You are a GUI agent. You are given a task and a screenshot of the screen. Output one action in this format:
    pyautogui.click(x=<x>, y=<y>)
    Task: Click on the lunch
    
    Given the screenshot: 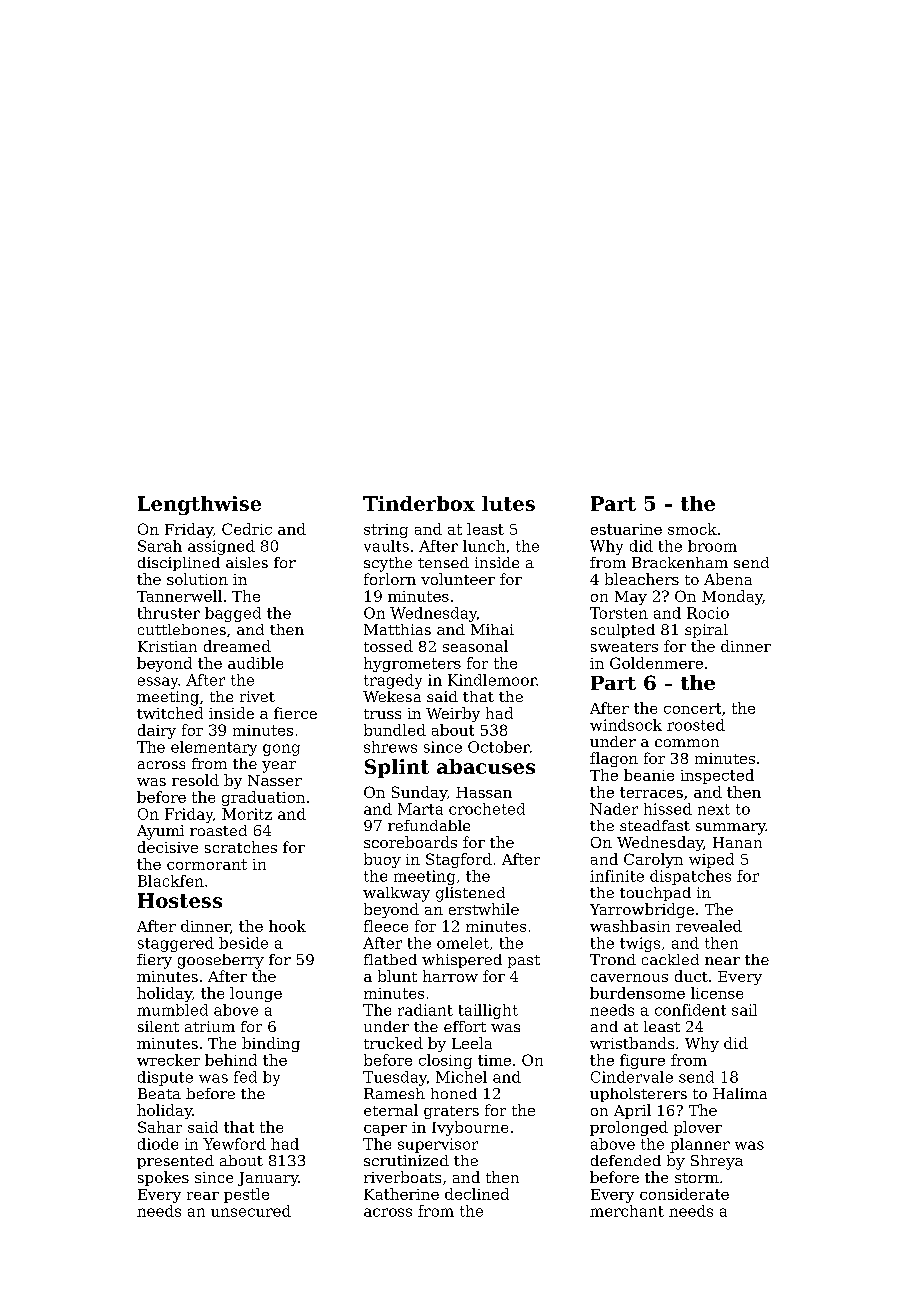 What is the action you would take?
    pyautogui.click(x=484, y=546)
